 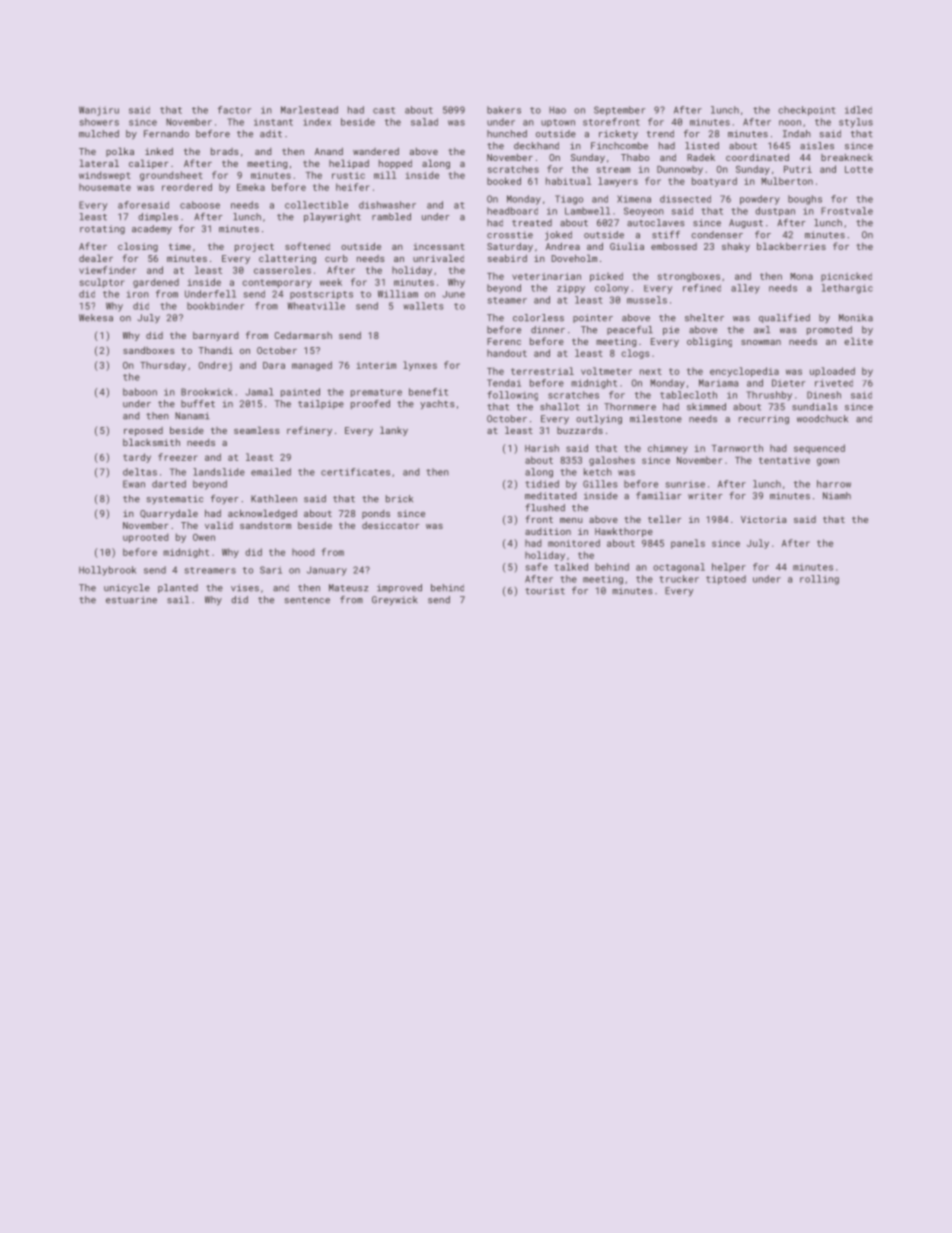 I want to click on reposed, so click(x=143, y=431).
